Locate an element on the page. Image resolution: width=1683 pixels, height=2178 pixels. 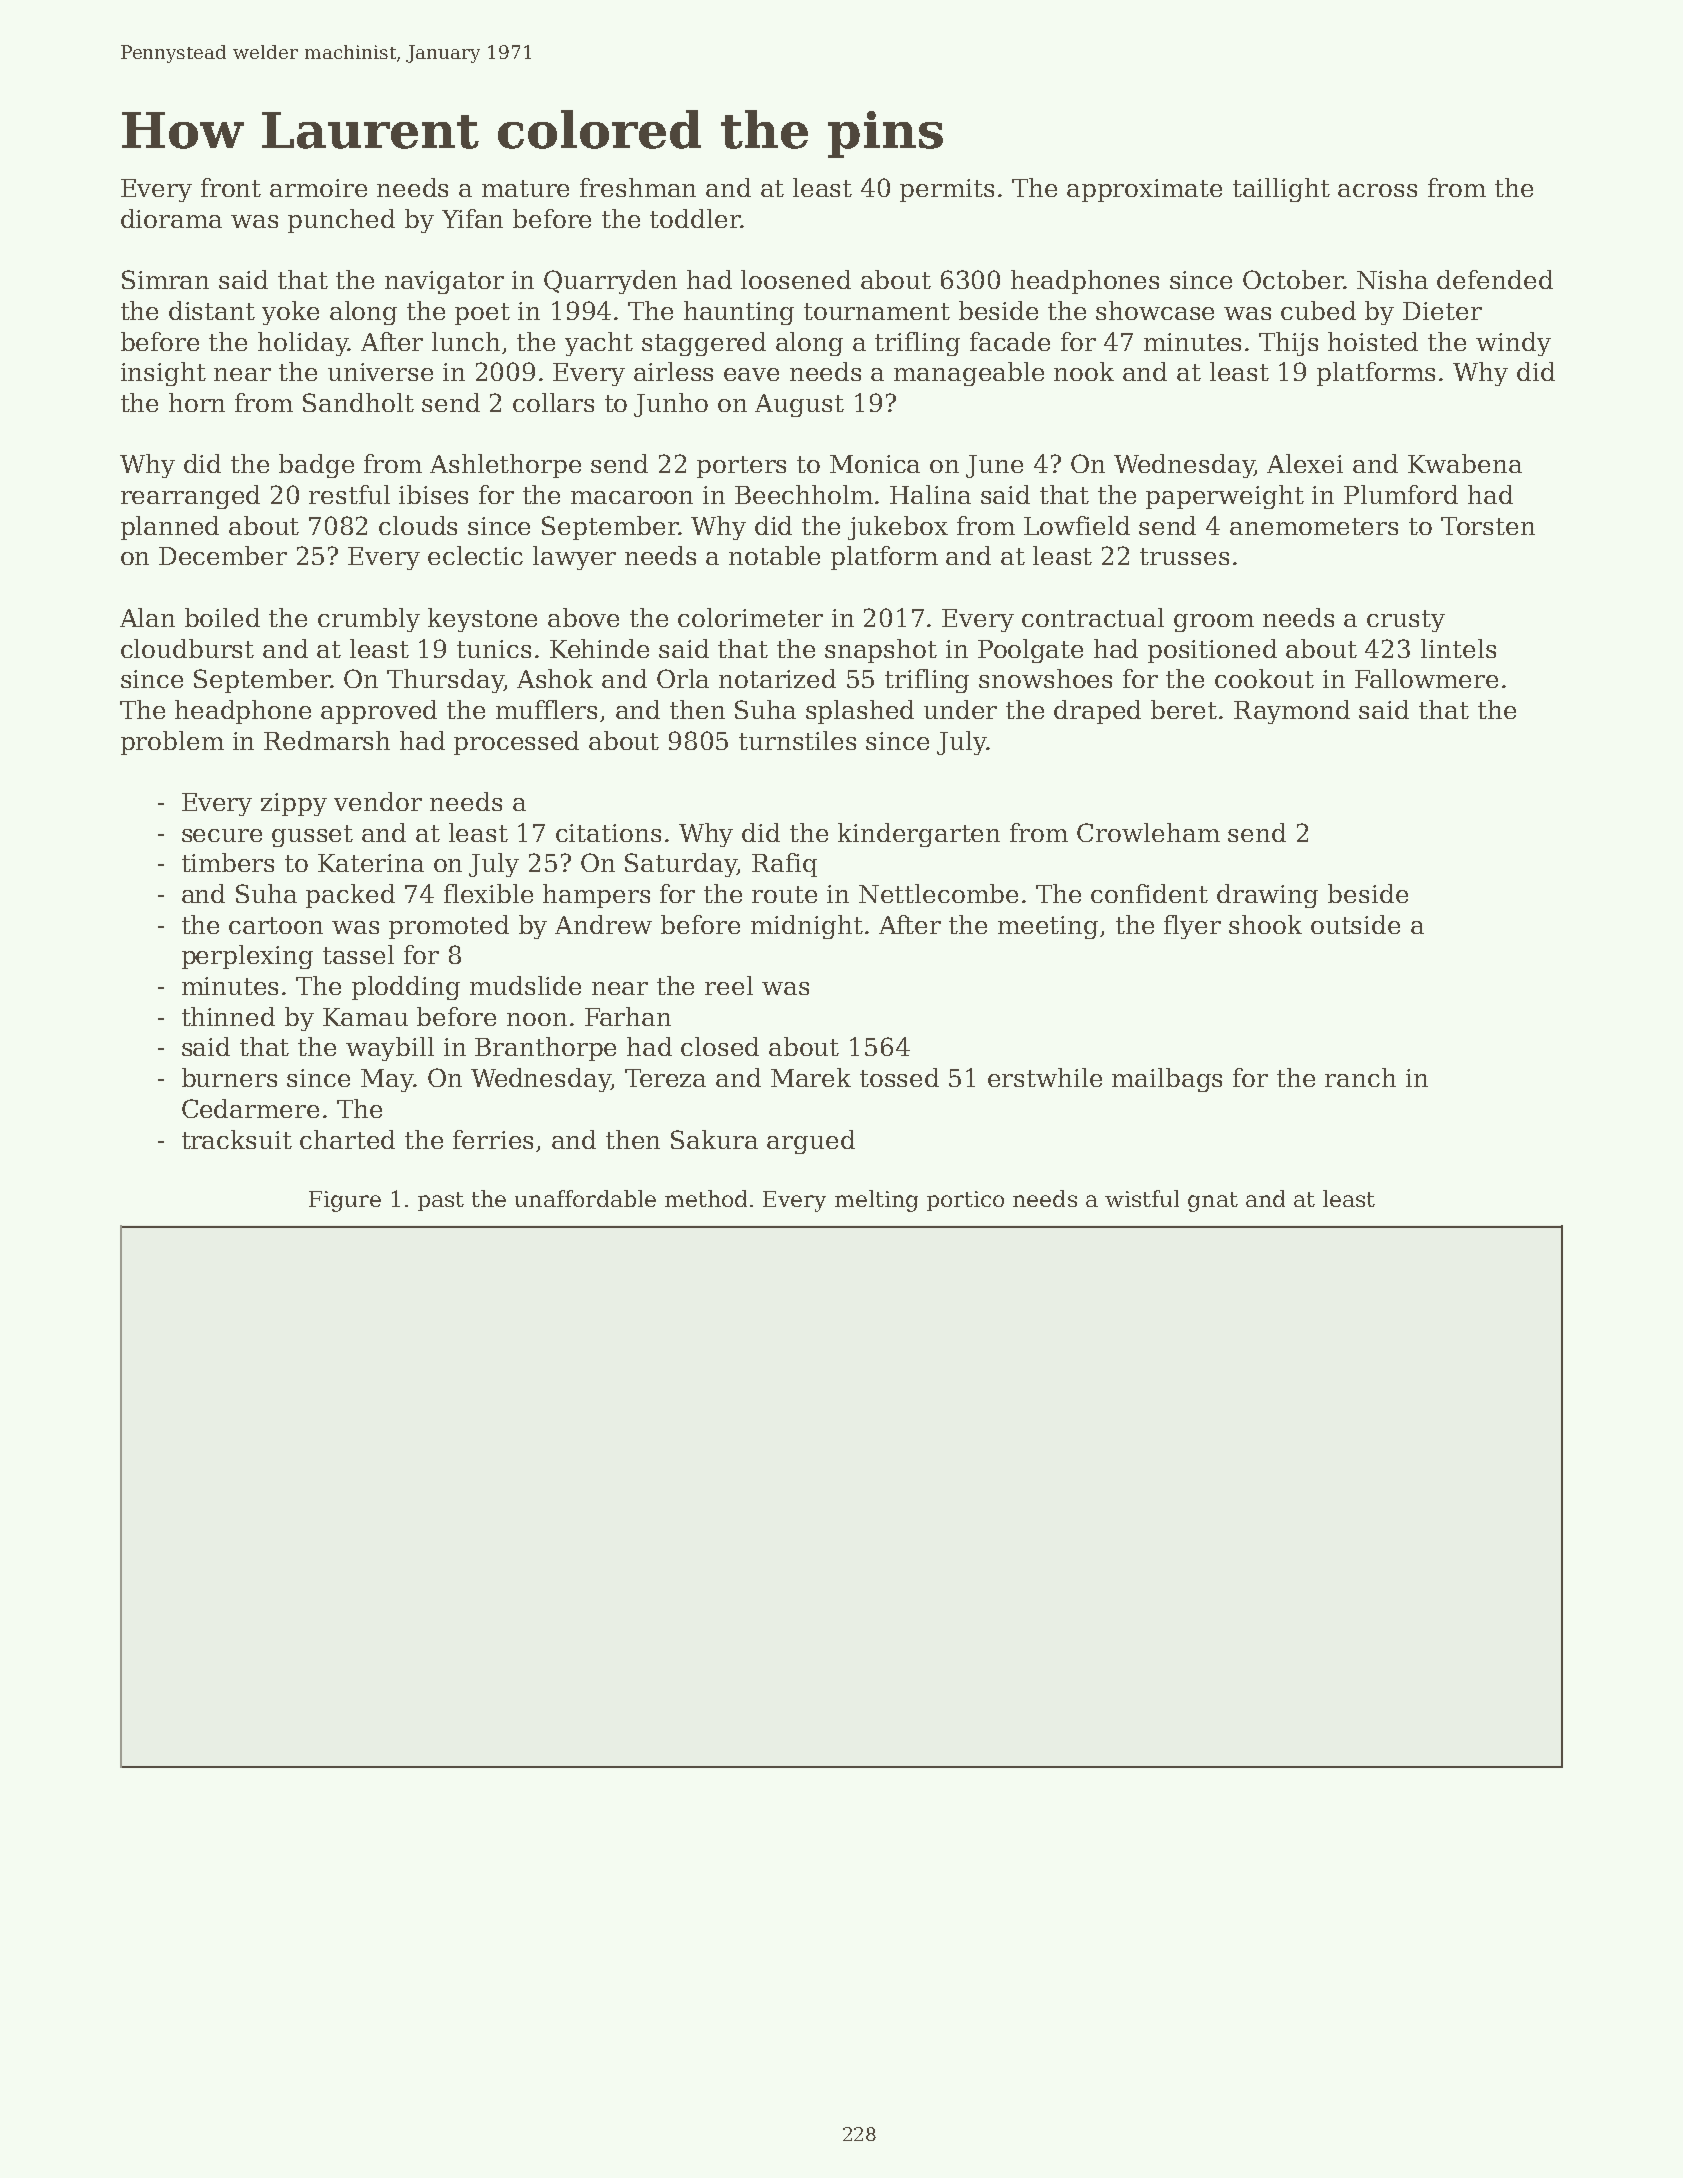
taillight is located at coordinates (1281, 190).
